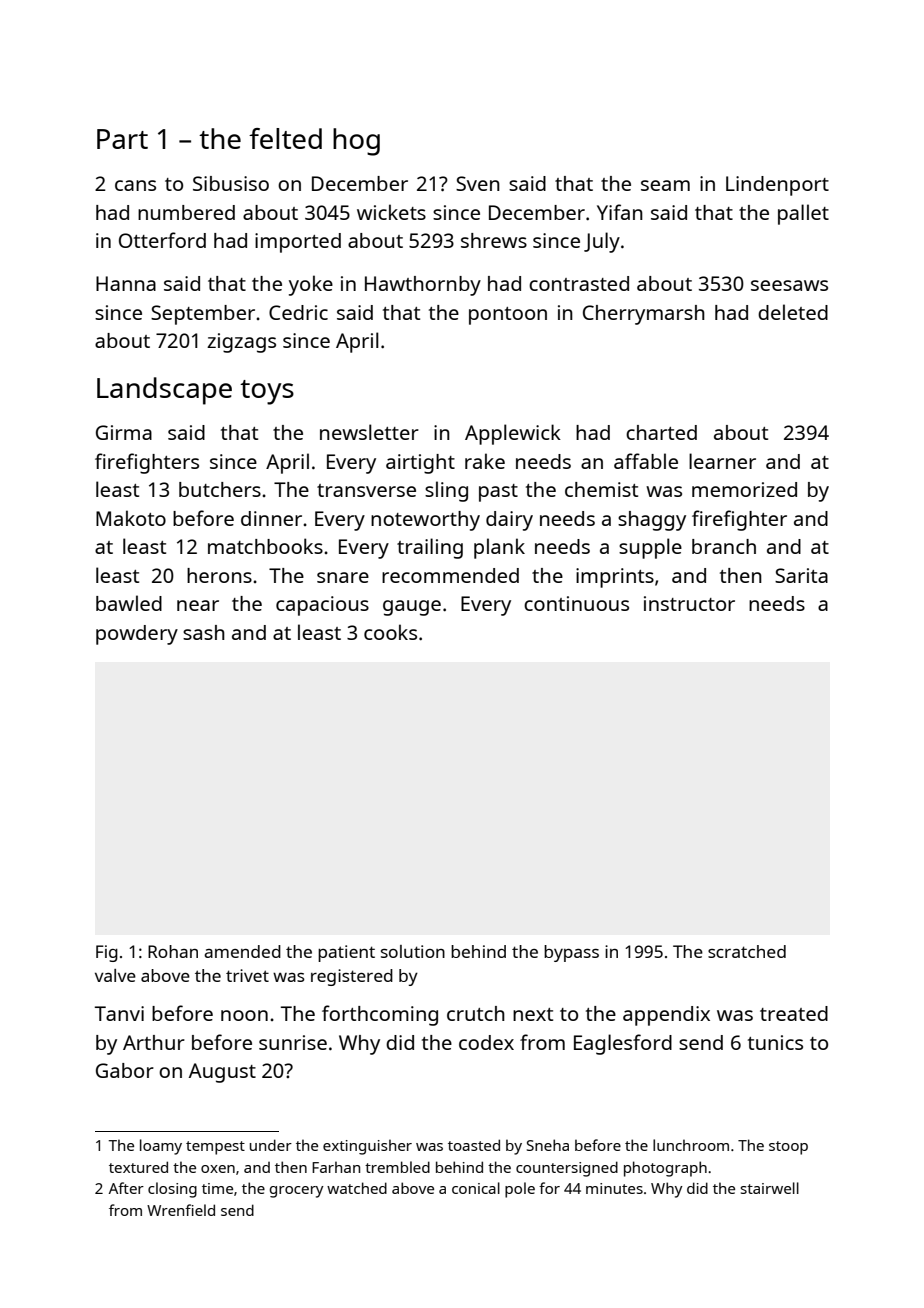  Describe the element at coordinates (356, 142) in the document. I see `hog` at that location.
